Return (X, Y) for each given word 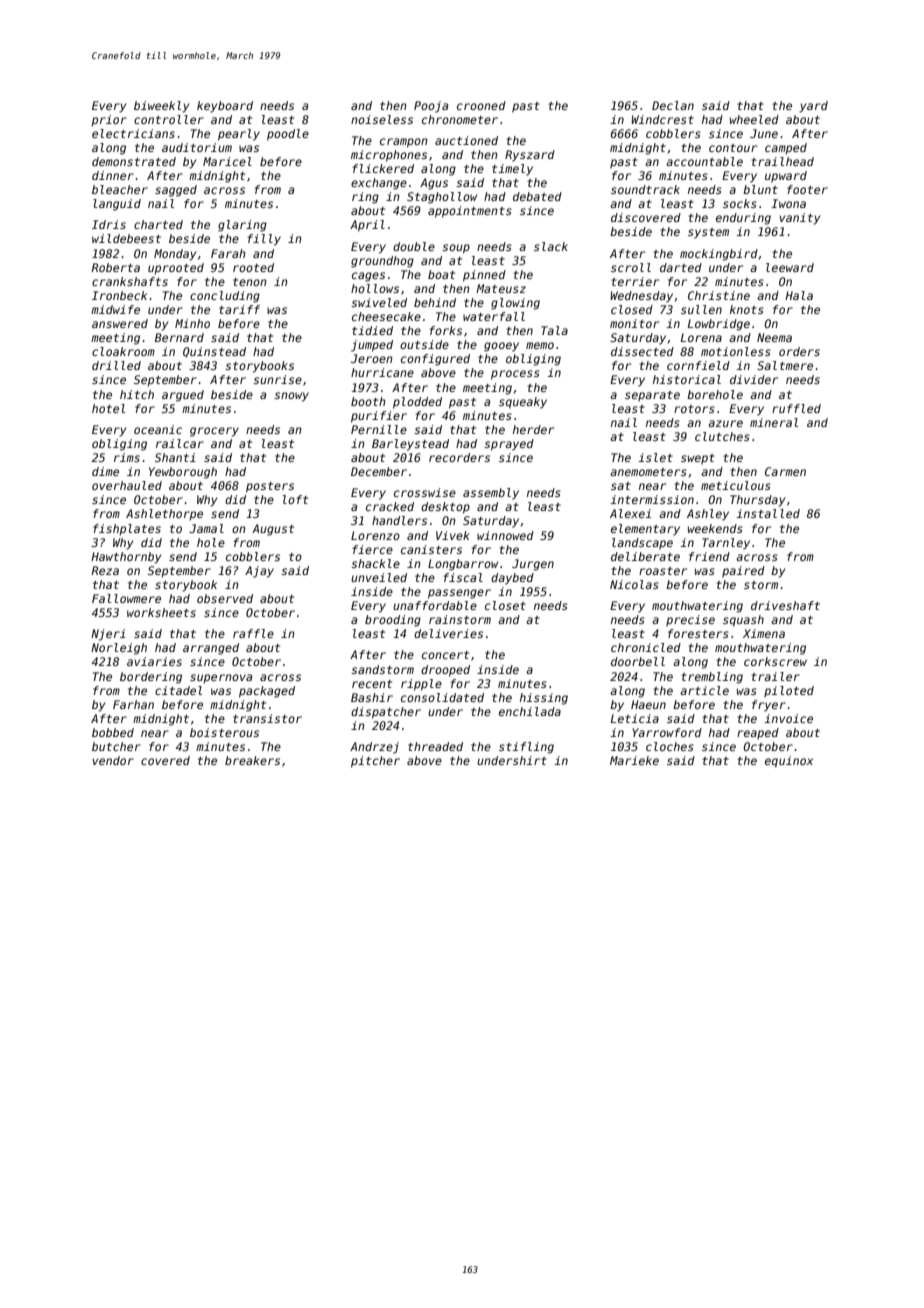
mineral (774, 422)
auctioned (466, 140)
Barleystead (410, 445)
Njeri (108, 635)
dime (105, 471)
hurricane (382, 372)
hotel (108, 408)
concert (445, 655)
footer (807, 189)
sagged (176, 191)
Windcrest (662, 119)
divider (754, 379)
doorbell (638, 661)
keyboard (225, 107)
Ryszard (530, 156)
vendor (113, 760)
